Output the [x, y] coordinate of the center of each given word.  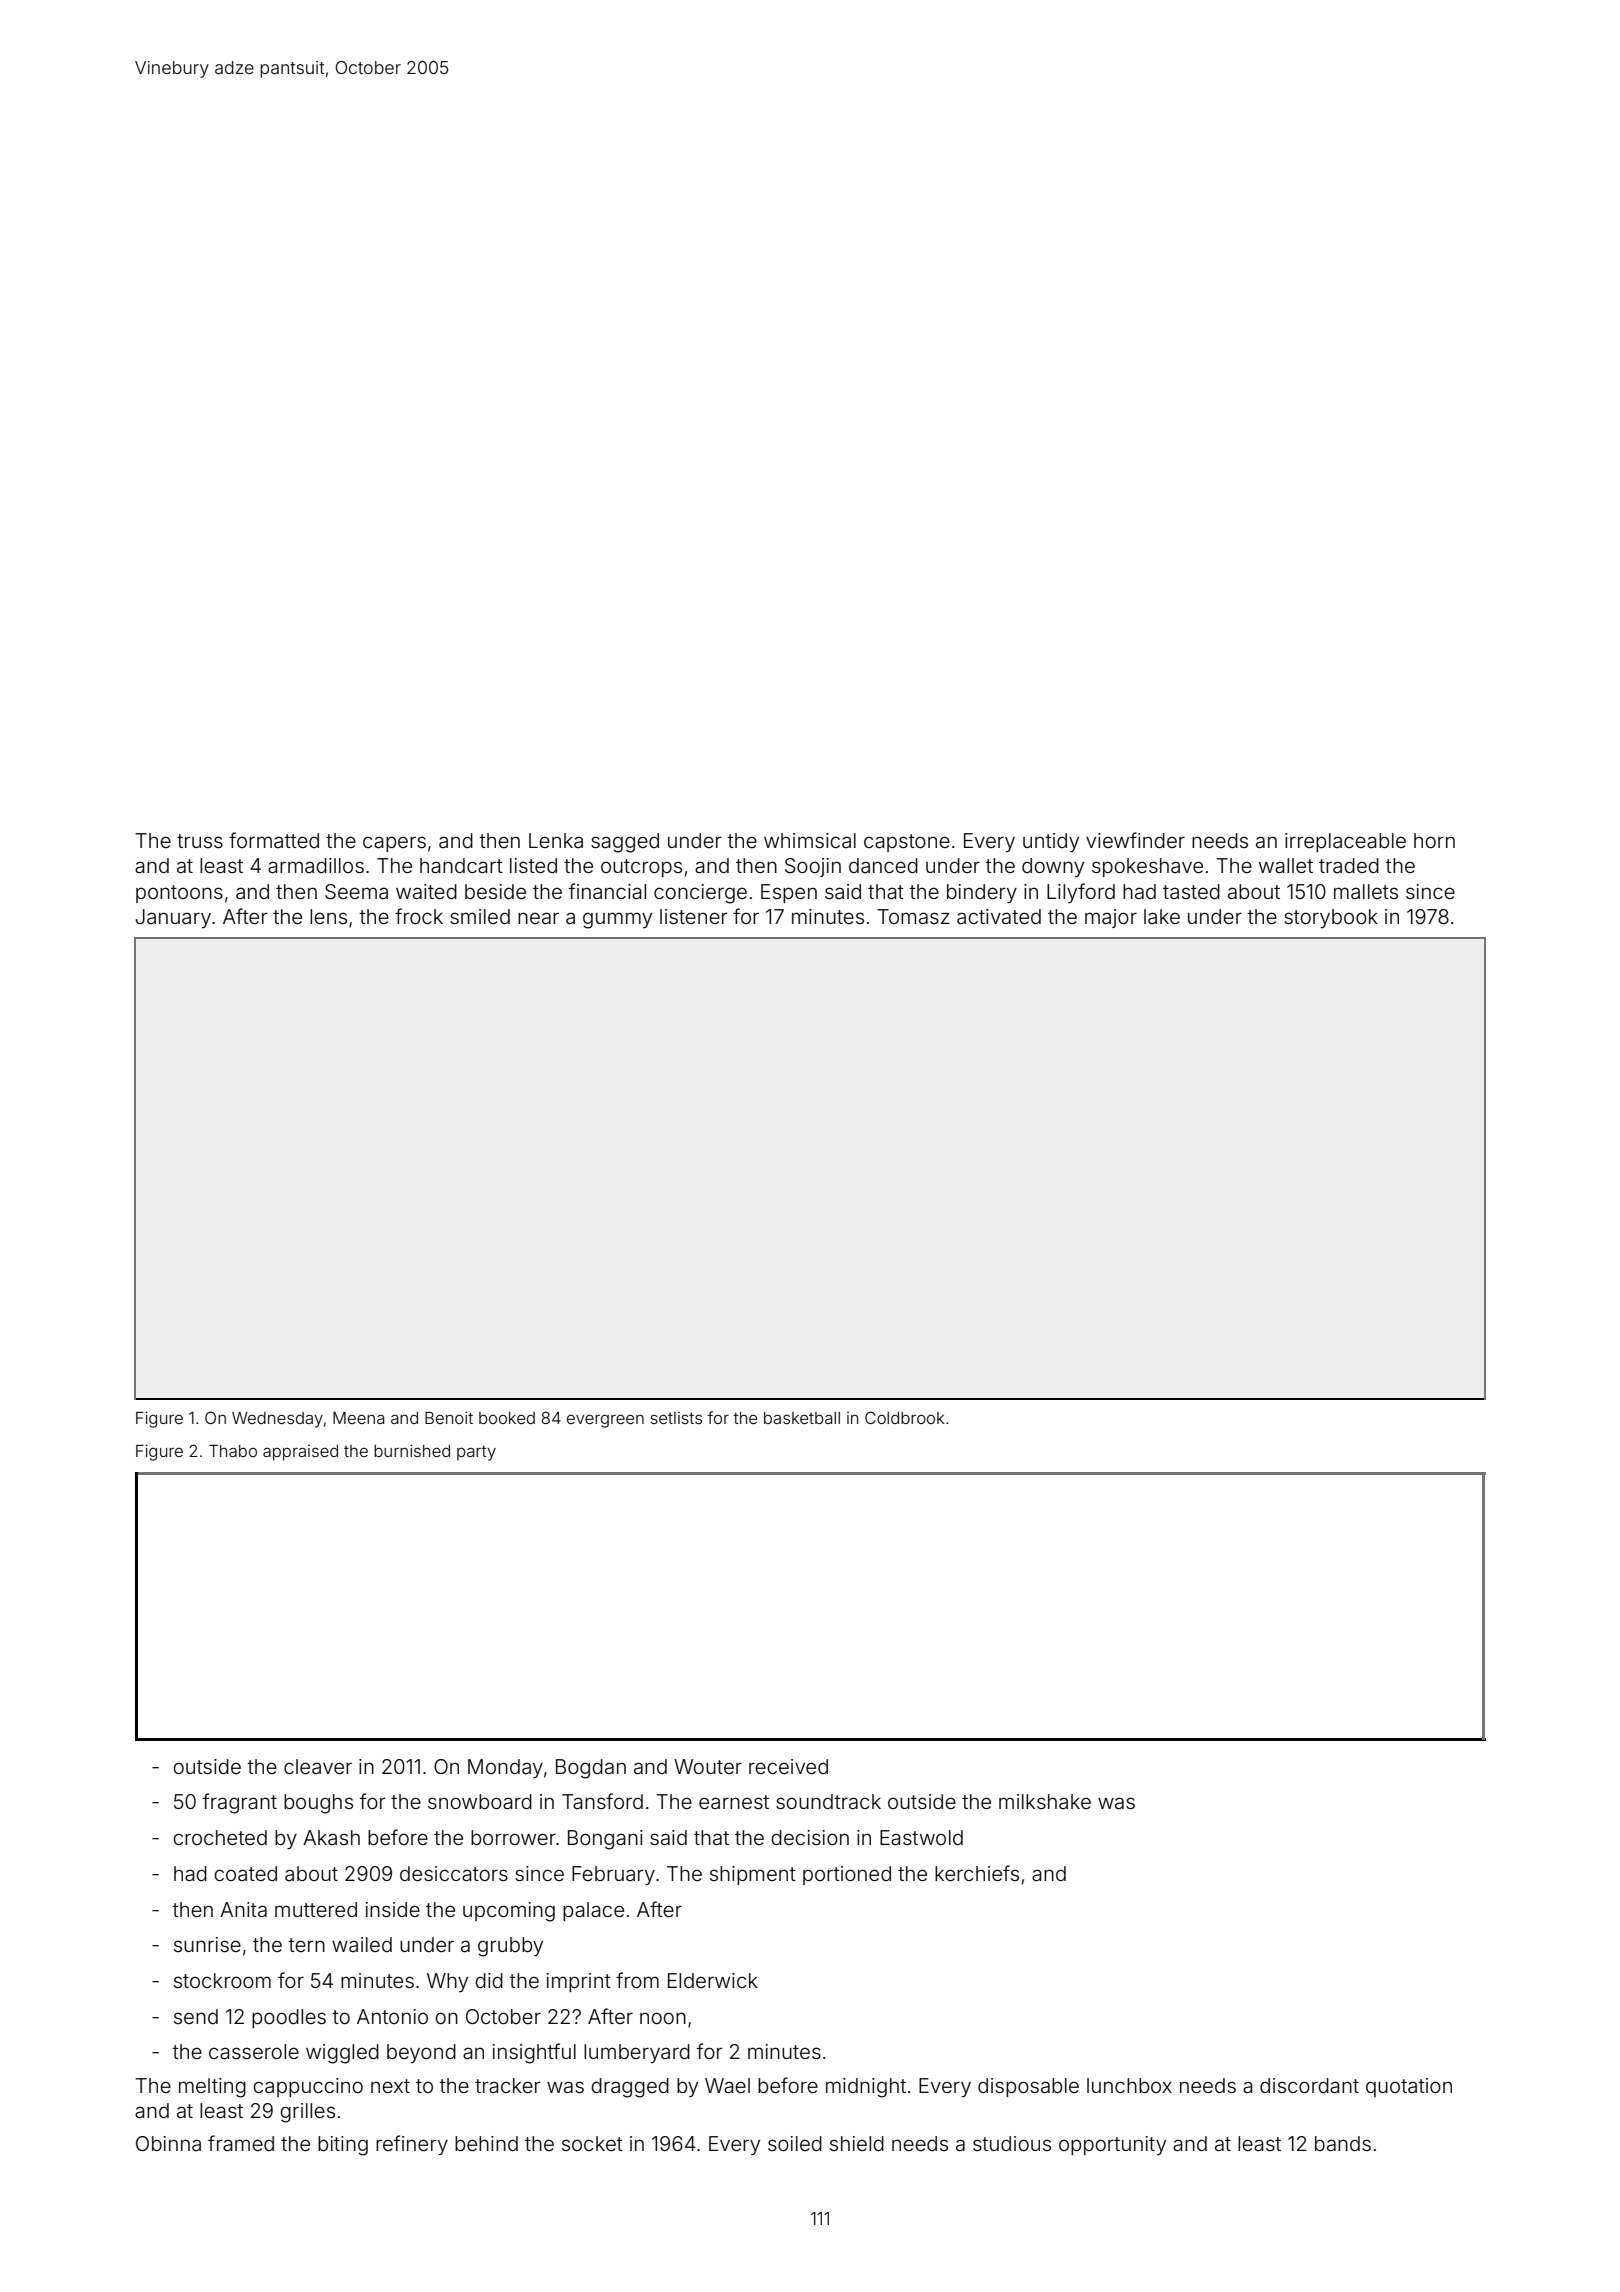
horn [1434, 840]
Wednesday [277, 1420]
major [1111, 918]
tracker [508, 2085]
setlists [676, 1418]
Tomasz [913, 916]
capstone [907, 843]
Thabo [233, 1451]
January [173, 918]
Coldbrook [904, 1417]
